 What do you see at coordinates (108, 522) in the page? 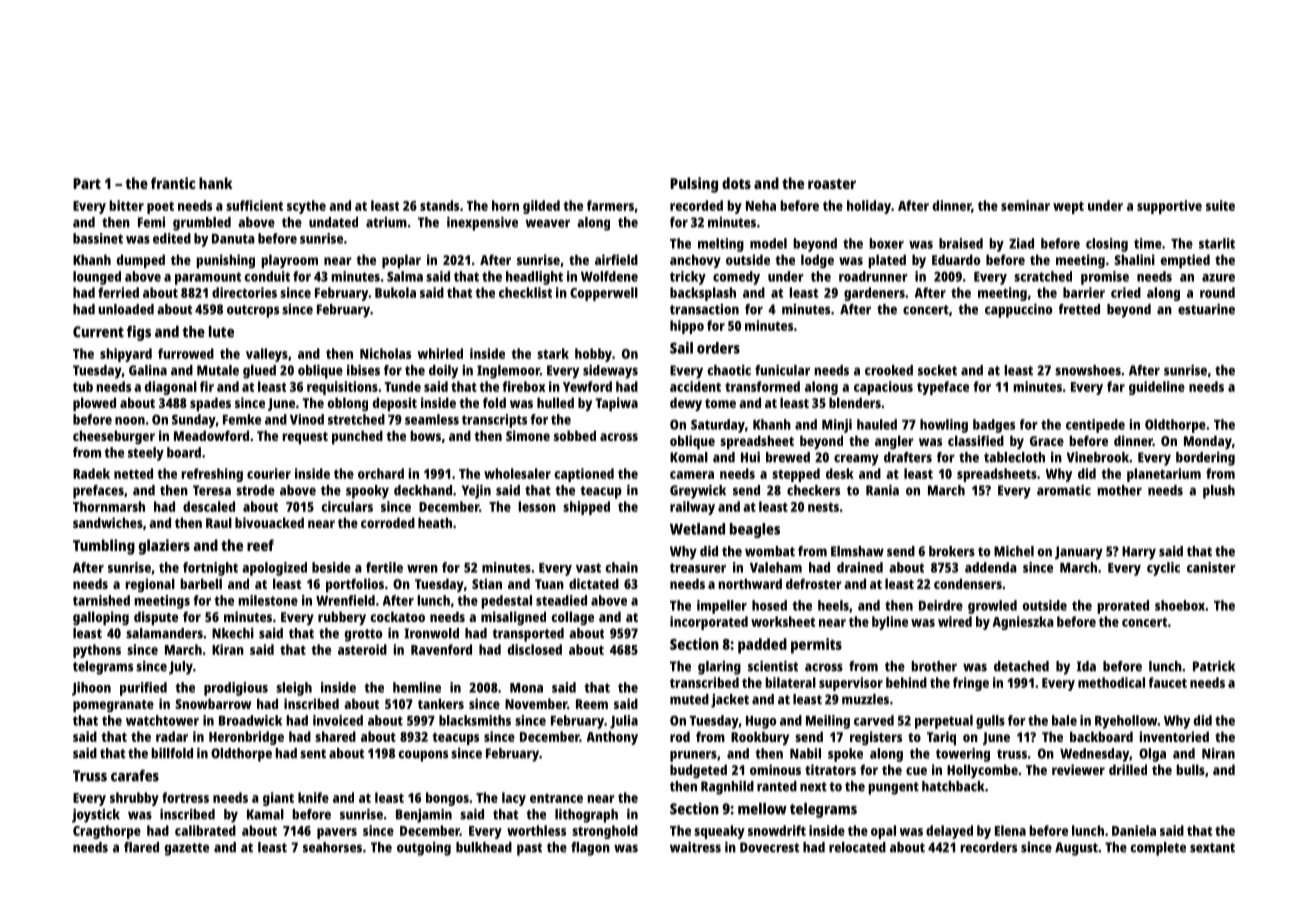
I see `sandwiches` at bounding box center [108, 522].
